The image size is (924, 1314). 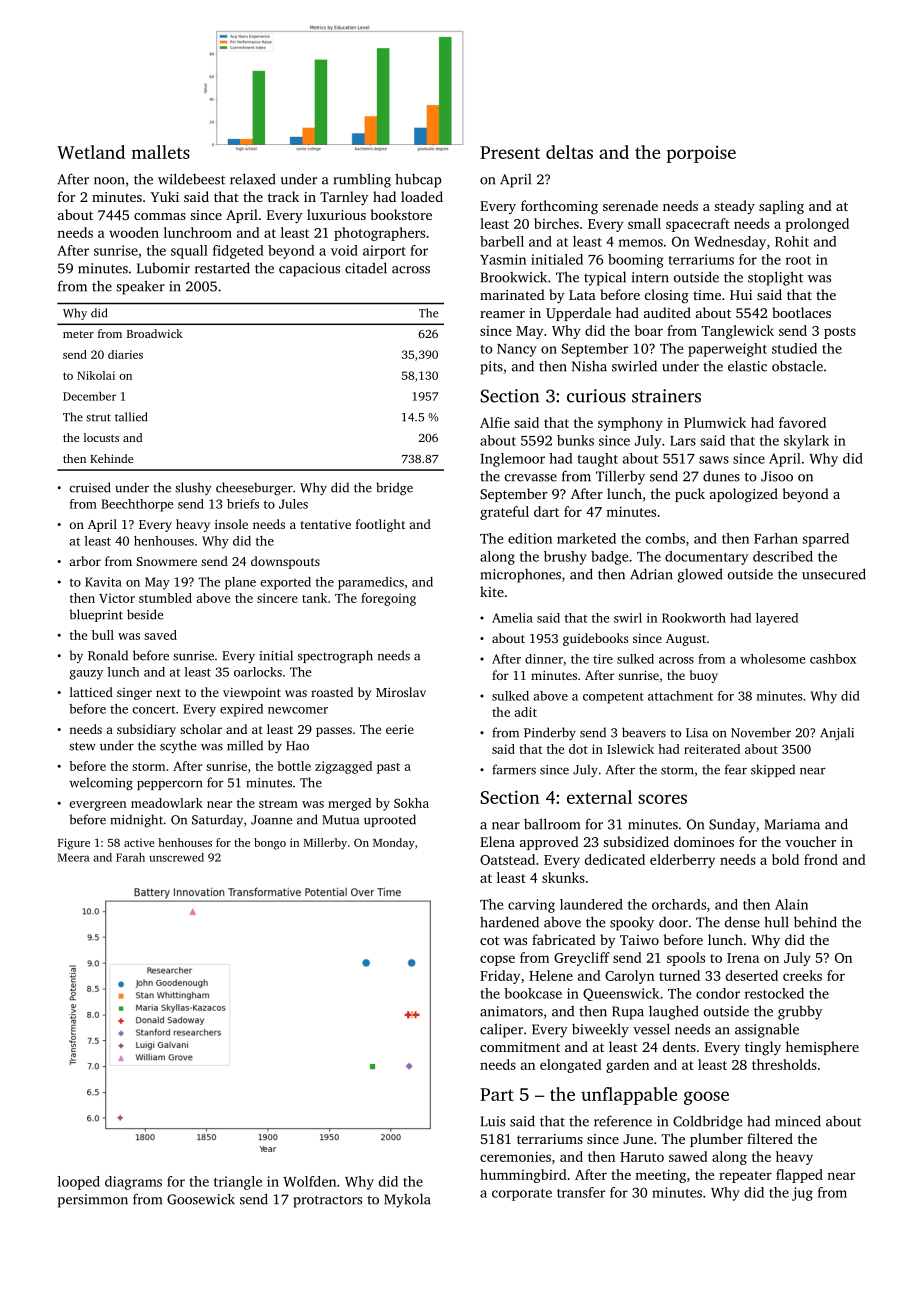 What do you see at coordinates (285, 562) in the page?
I see `downspouts` at bounding box center [285, 562].
